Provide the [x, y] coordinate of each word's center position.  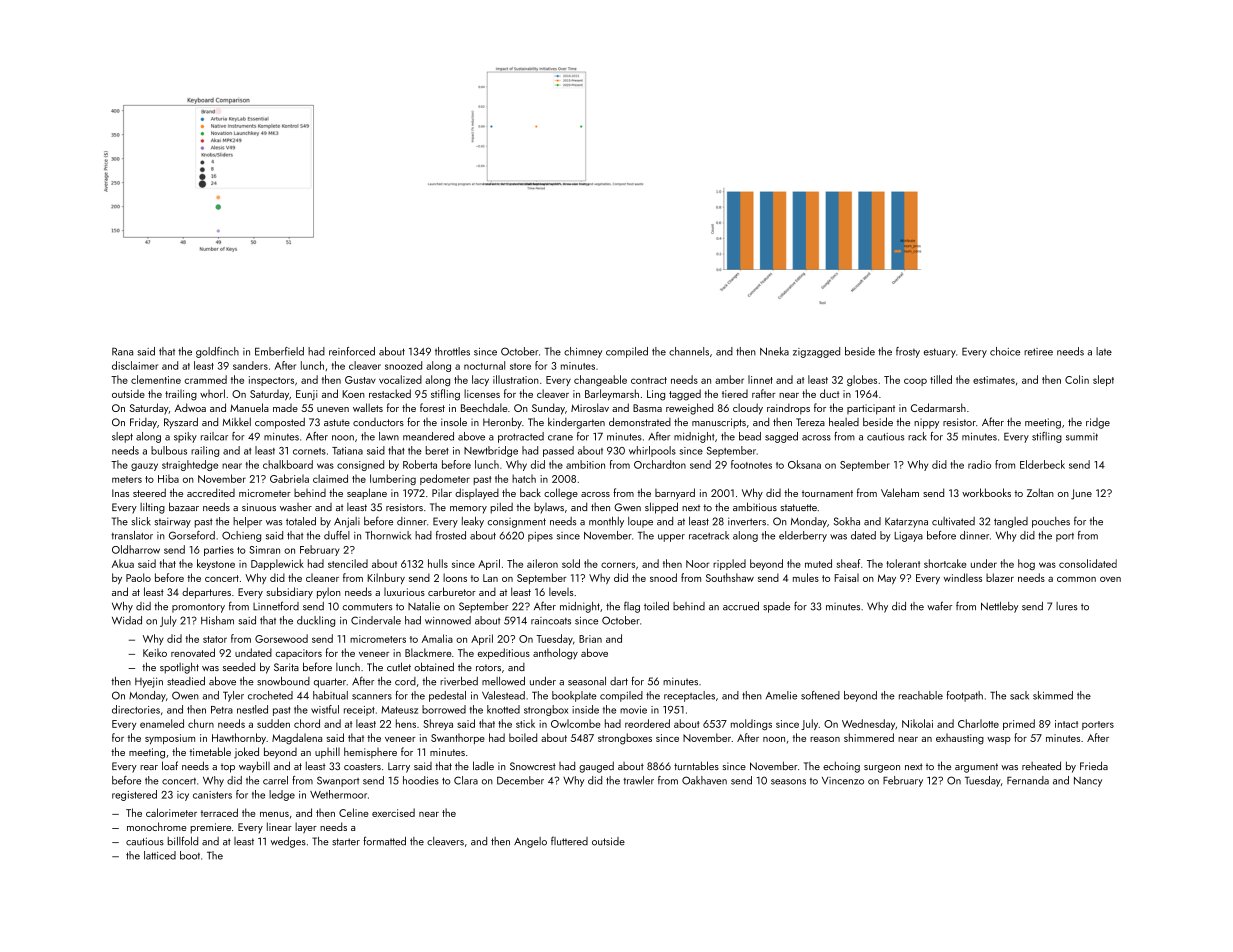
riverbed [459, 681]
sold [571, 563]
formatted [384, 841]
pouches [1051, 522]
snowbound [283, 681]
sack [1019, 695]
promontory [198, 608]
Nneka [774, 351]
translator [132, 535]
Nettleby [999, 607]
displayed [477, 494]
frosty [908, 352]
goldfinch [217, 352]
